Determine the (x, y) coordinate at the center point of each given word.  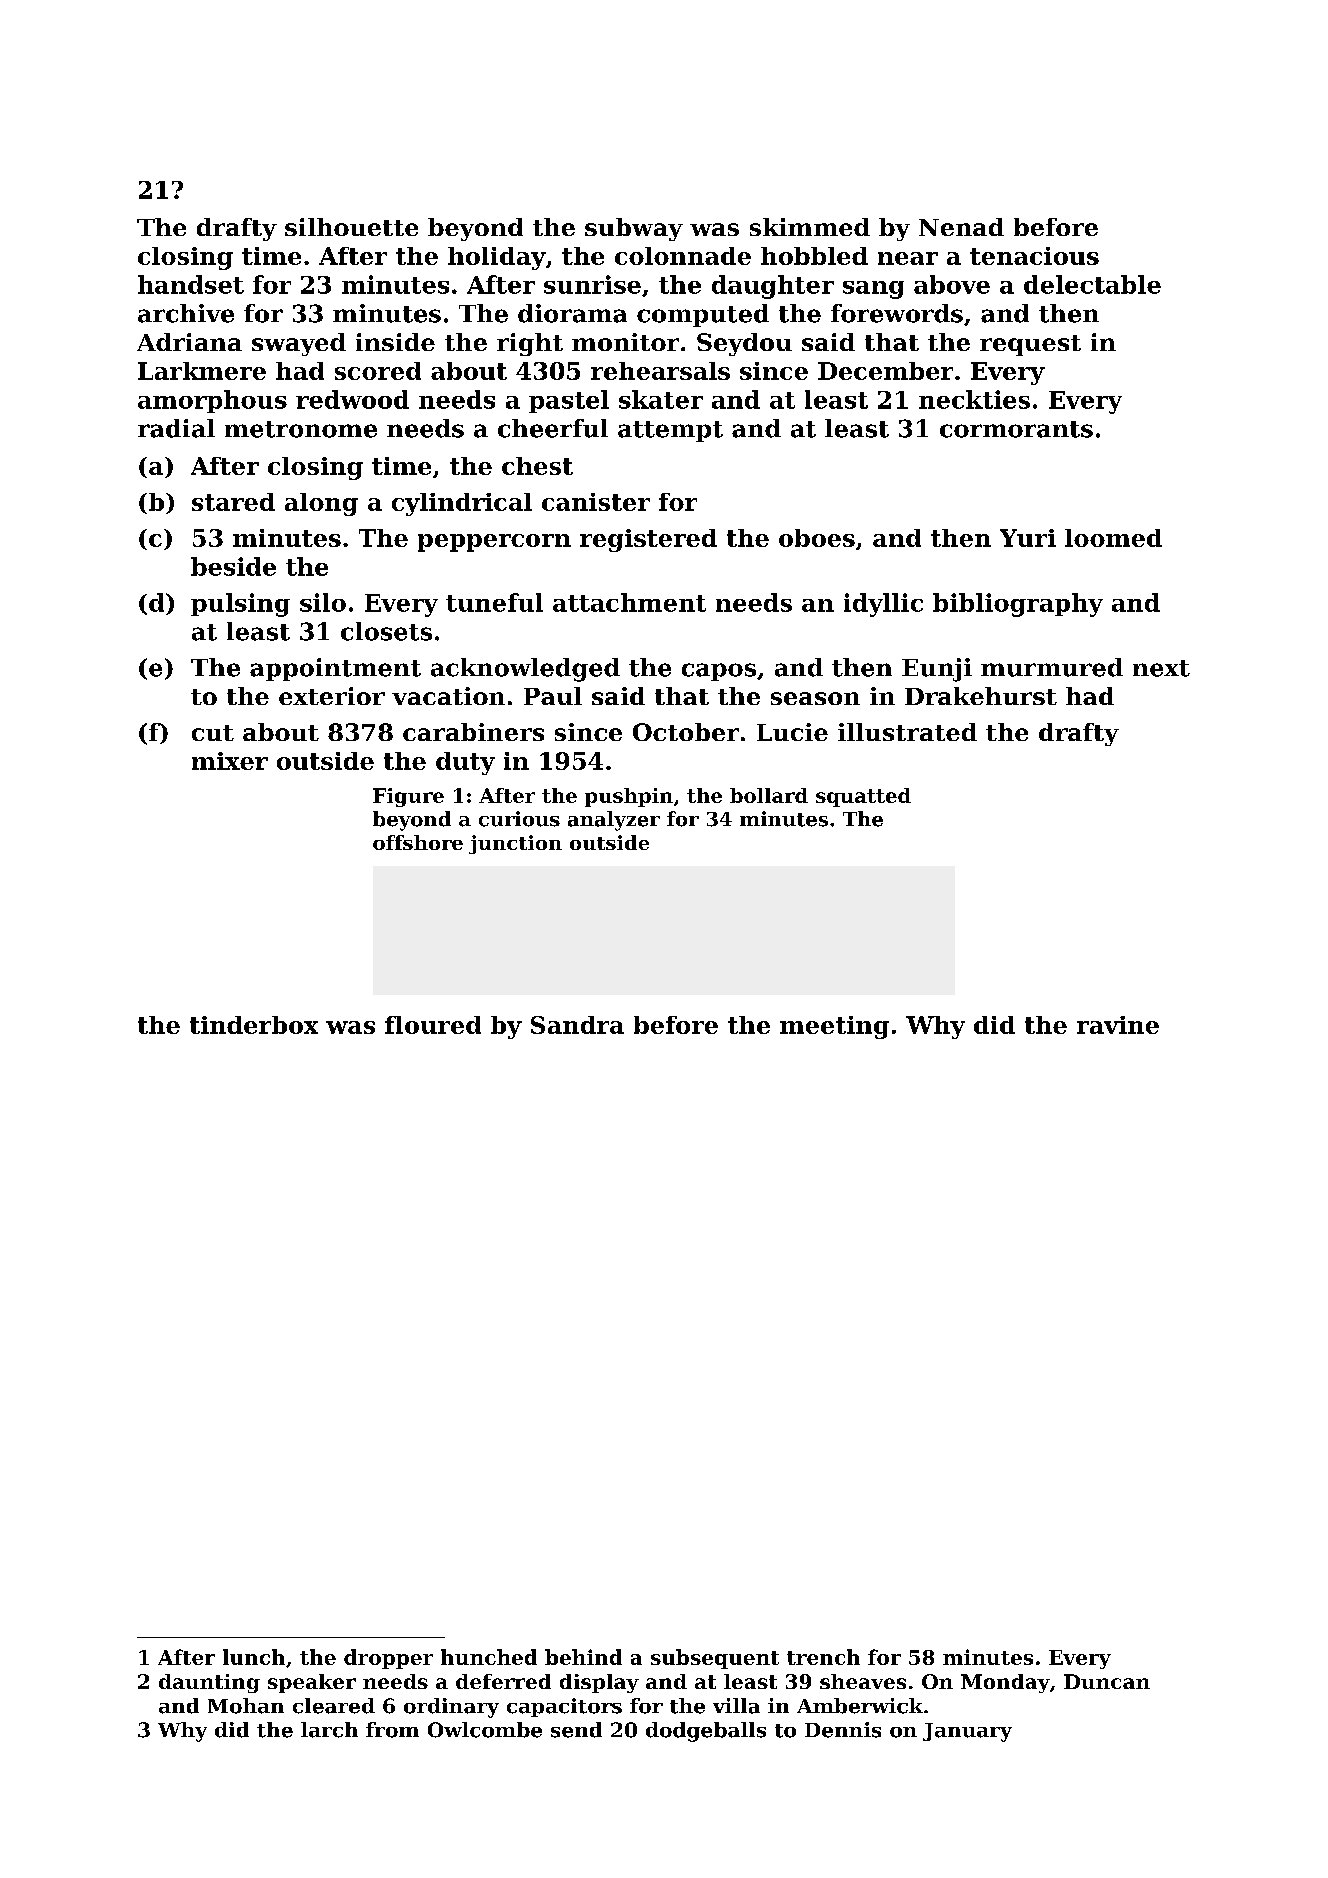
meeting (834, 1027)
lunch (254, 1657)
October (686, 732)
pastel (569, 401)
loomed (1113, 538)
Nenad (961, 227)
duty (465, 763)
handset (191, 284)
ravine (1118, 1025)
